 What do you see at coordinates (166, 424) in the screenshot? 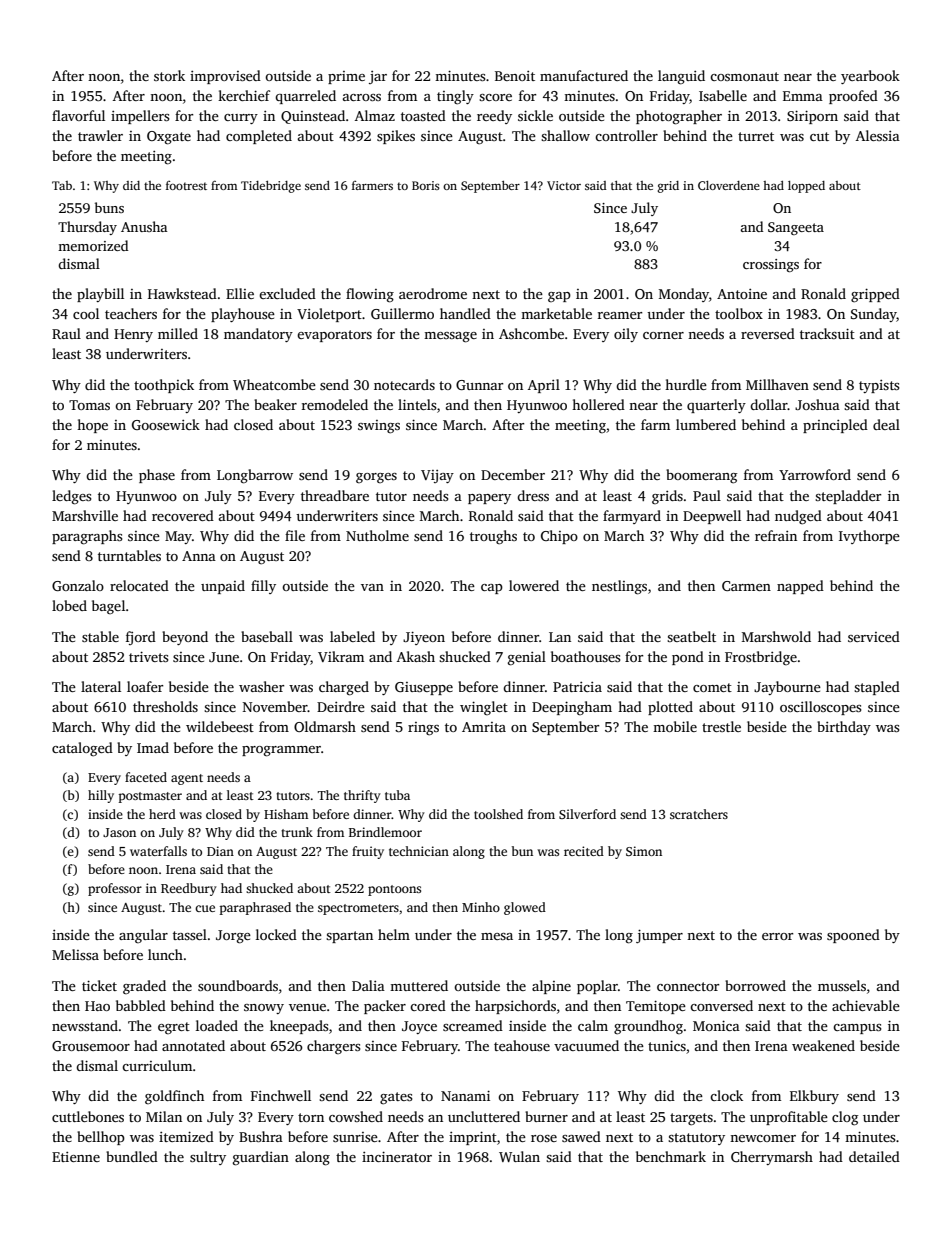
I see `Goosewick` at bounding box center [166, 424].
